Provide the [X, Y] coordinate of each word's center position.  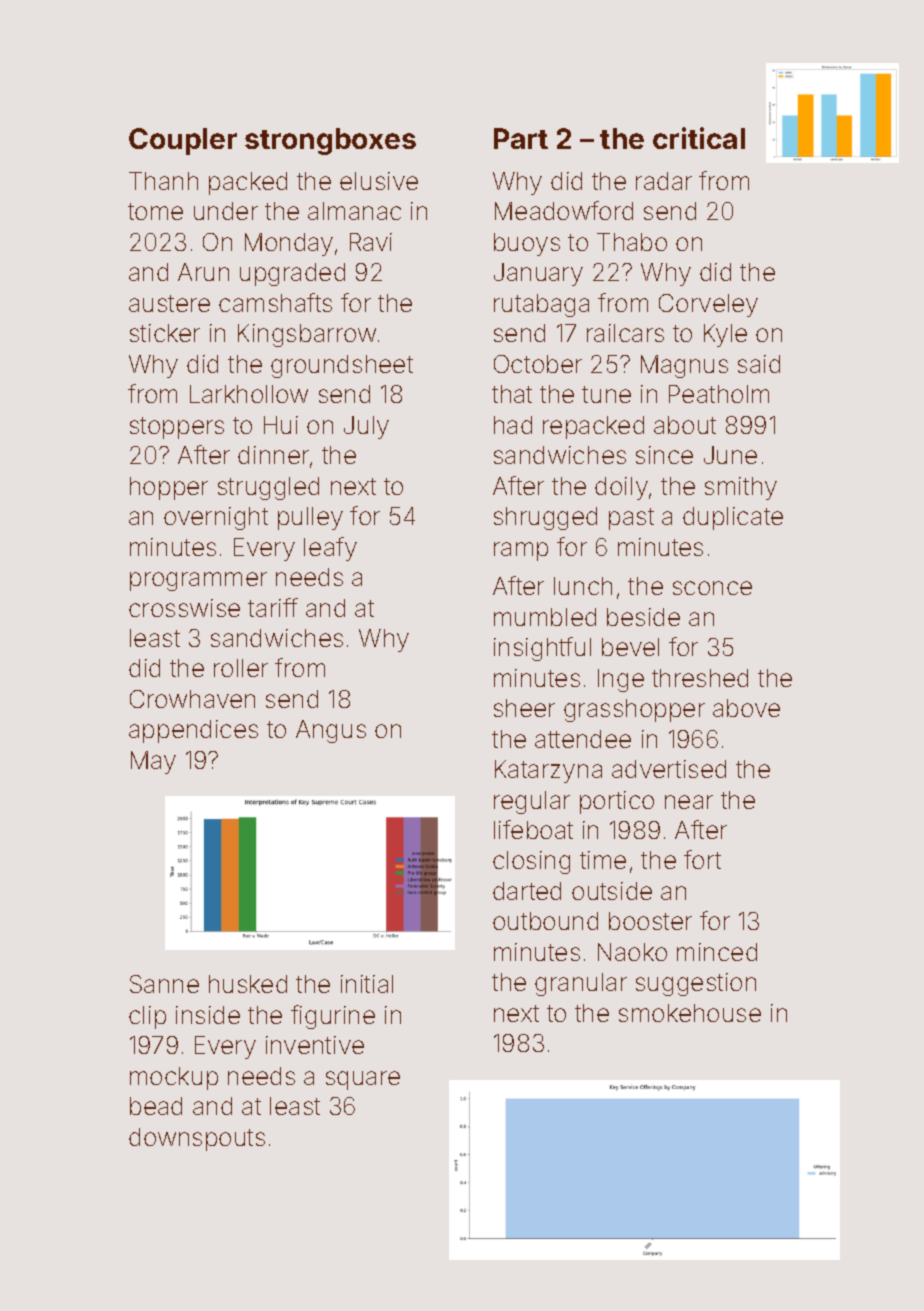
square [363, 1080]
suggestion [696, 984]
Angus [331, 731]
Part [521, 138]
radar [664, 181]
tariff [273, 607]
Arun [203, 272]
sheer [524, 708]
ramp [521, 551]
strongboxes [330, 141]
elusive [379, 181]
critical [699, 138]
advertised [669, 769]
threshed [700, 678]
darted [527, 891]
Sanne [164, 984]
